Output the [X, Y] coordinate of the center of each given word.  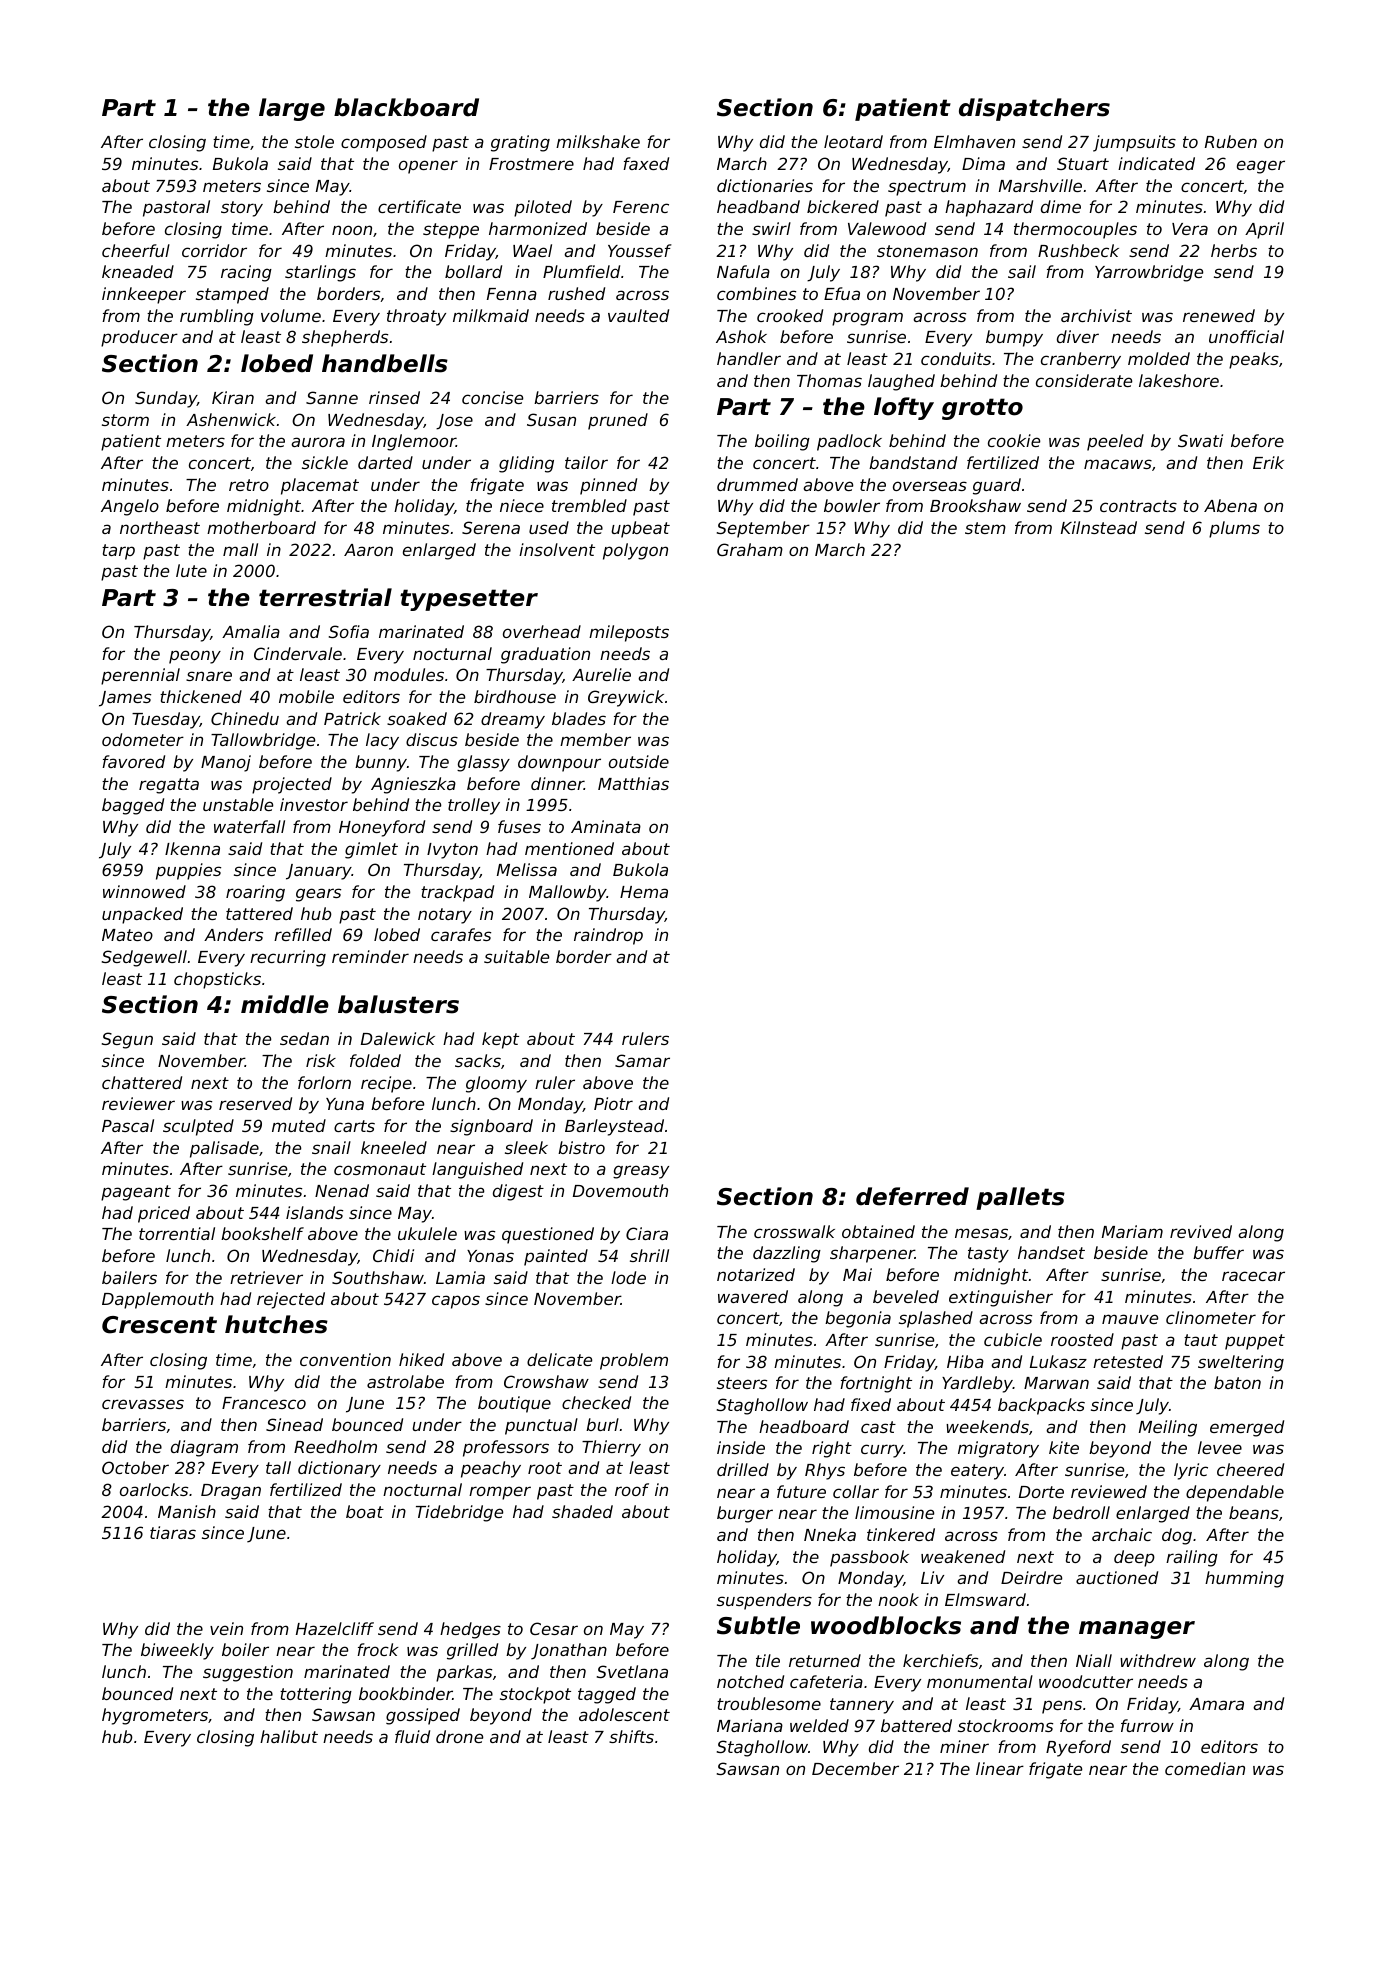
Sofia [349, 631]
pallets [1020, 1198]
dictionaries [765, 185]
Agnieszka [413, 785]
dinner [557, 783]
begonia [858, 1319]
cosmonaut [380, 1169]
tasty [988, 1255]
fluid [412, 1736]
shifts [631, 1736]
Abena [1230, 505]
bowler [852, 505]
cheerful [136, 250]
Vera [1190, 229]
